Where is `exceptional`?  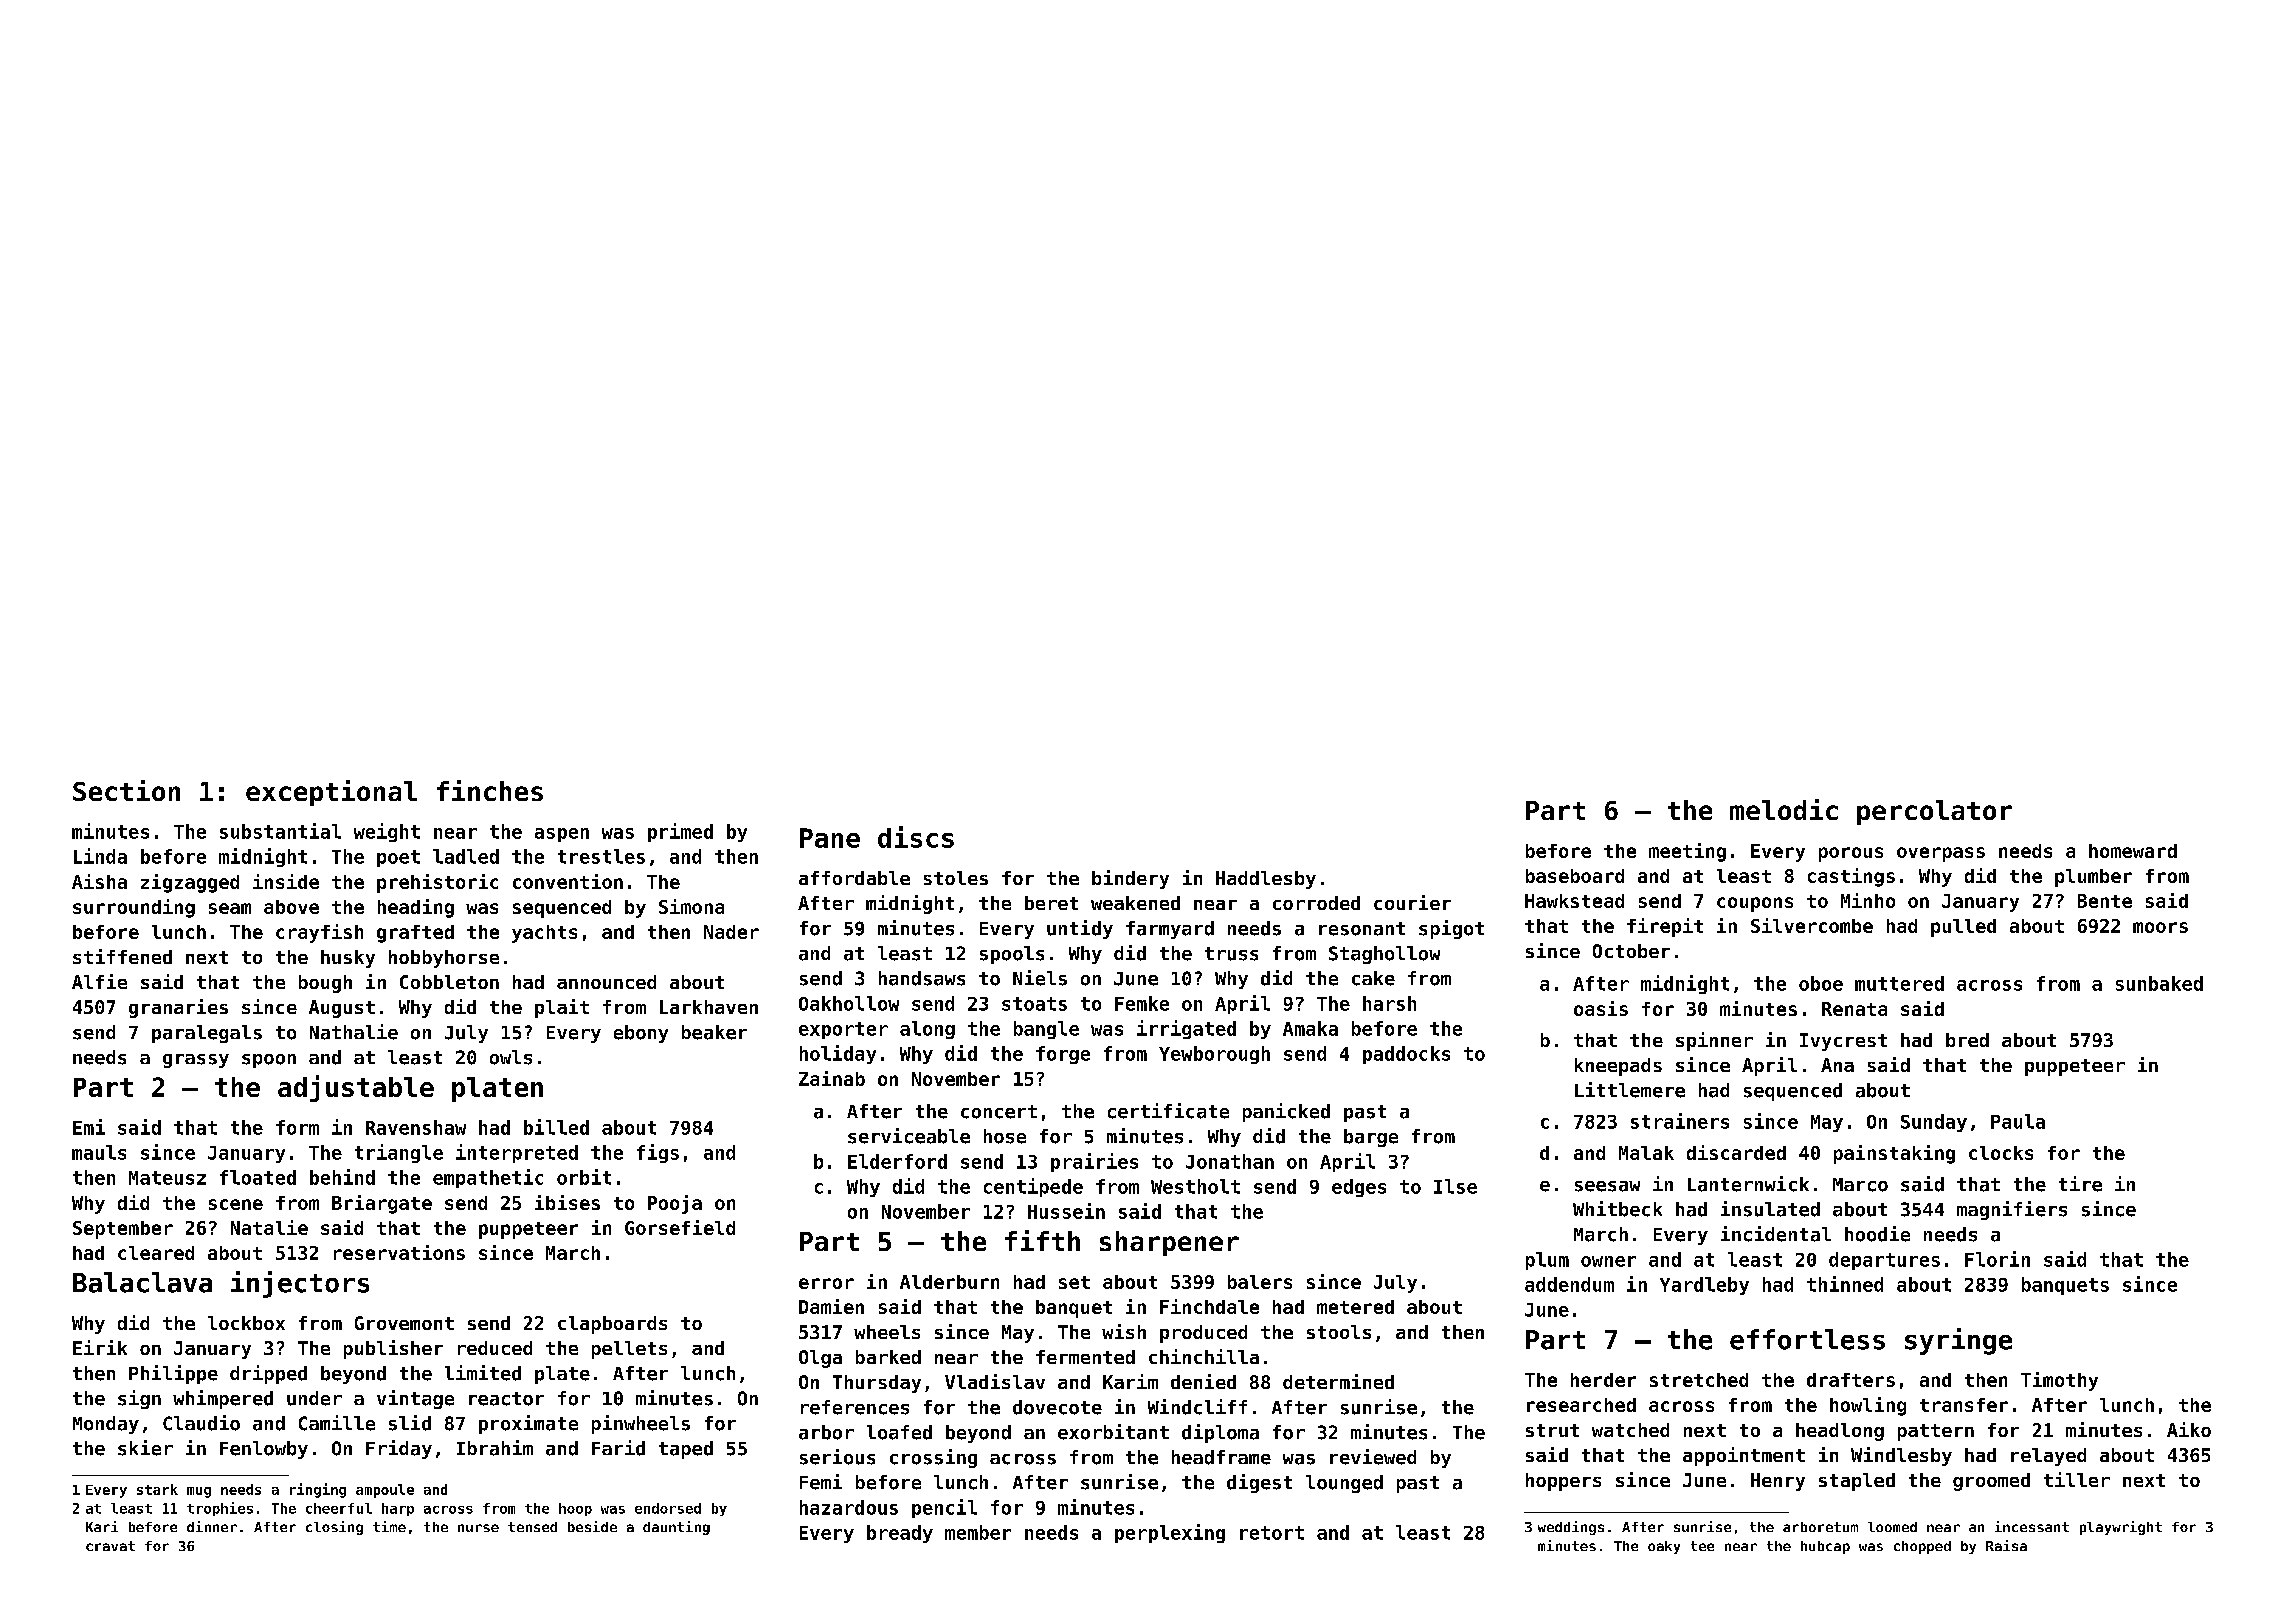
exceptional is located at coordinates (331, 793).
